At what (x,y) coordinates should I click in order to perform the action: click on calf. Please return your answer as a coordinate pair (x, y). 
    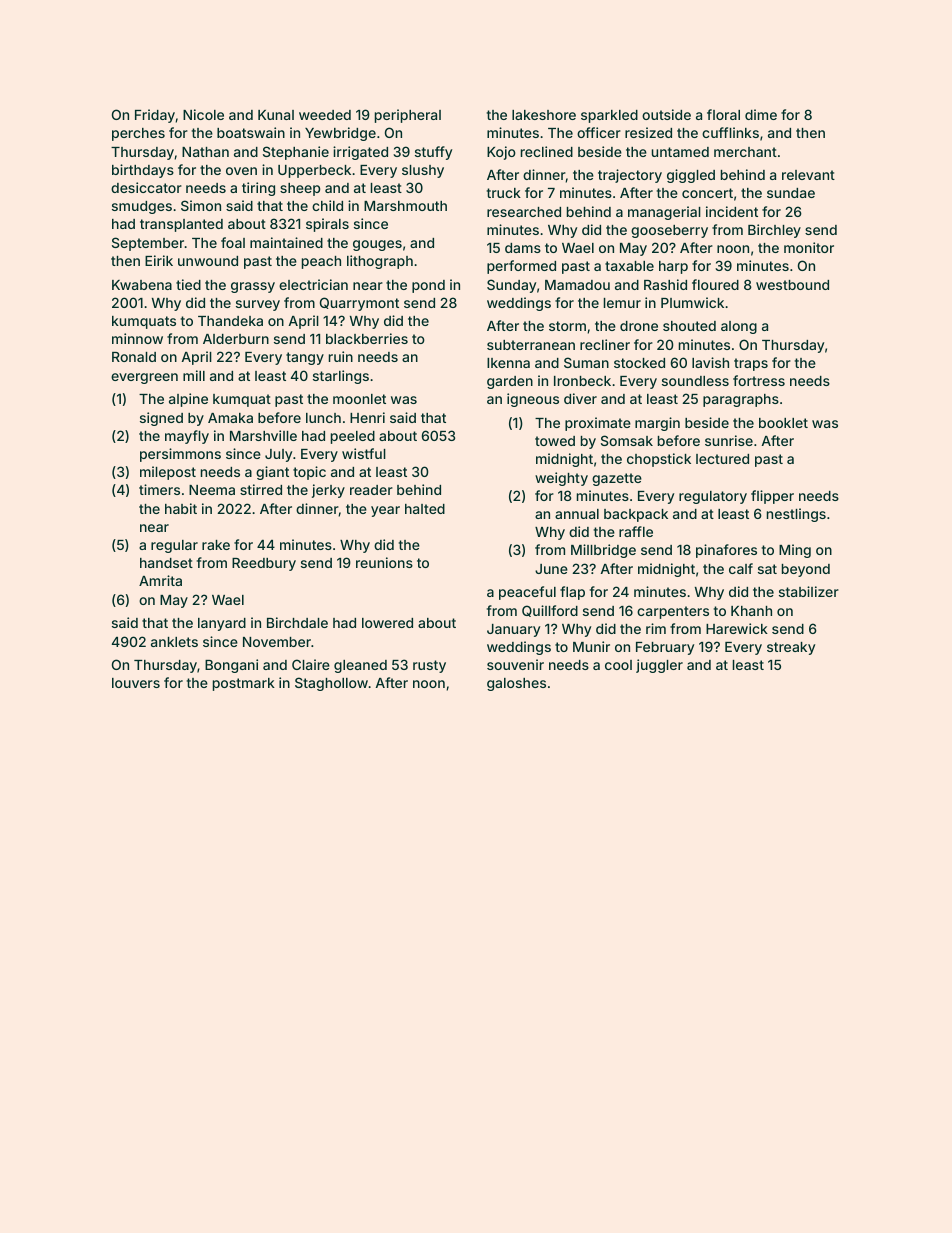
    Looking at the image, I should click on (741, 568).
